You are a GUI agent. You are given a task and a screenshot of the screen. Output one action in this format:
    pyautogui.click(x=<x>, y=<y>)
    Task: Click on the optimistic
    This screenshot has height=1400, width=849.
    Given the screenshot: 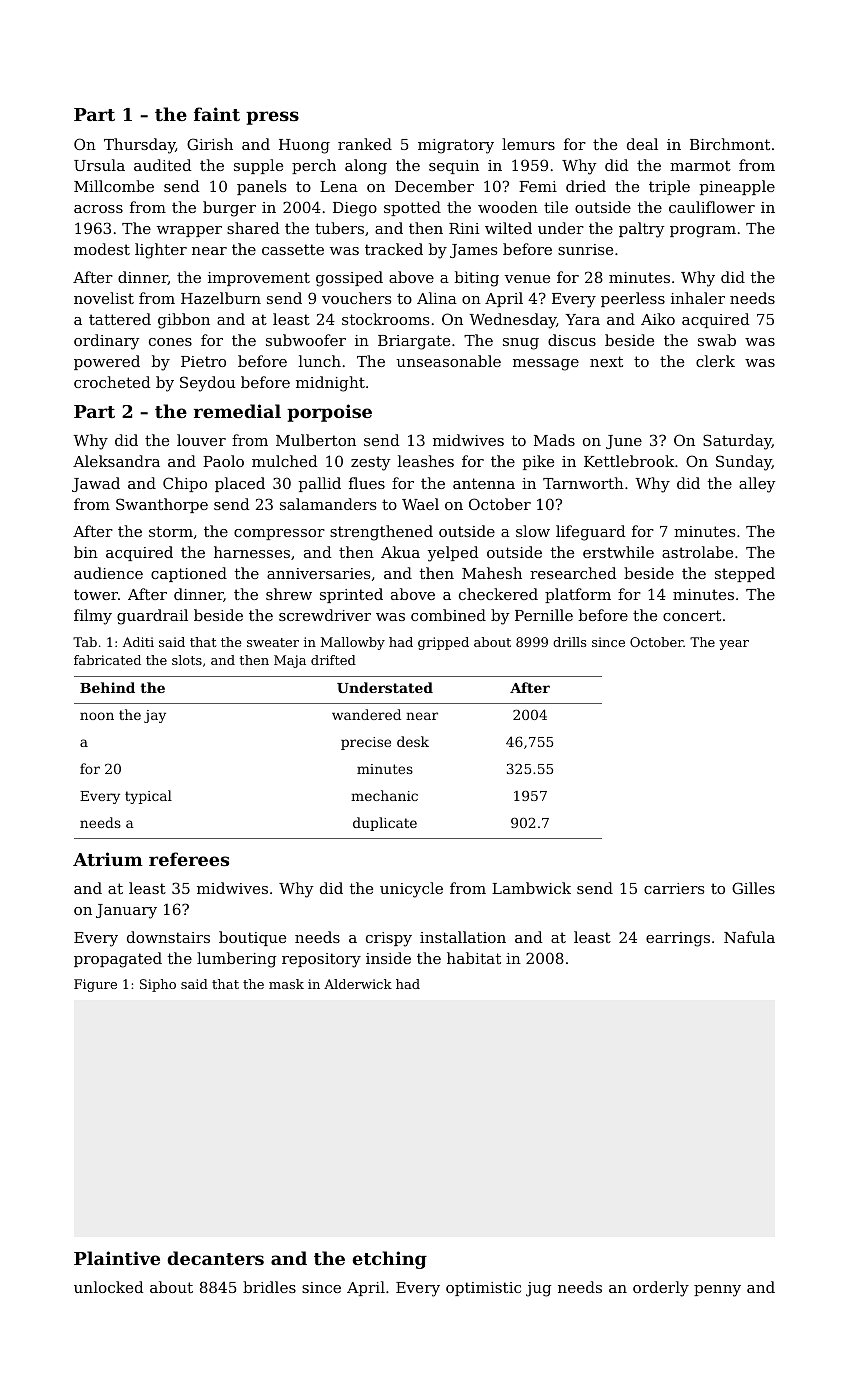 What is the action you would take?
    pyautogui.click(x=483, y=1289)
